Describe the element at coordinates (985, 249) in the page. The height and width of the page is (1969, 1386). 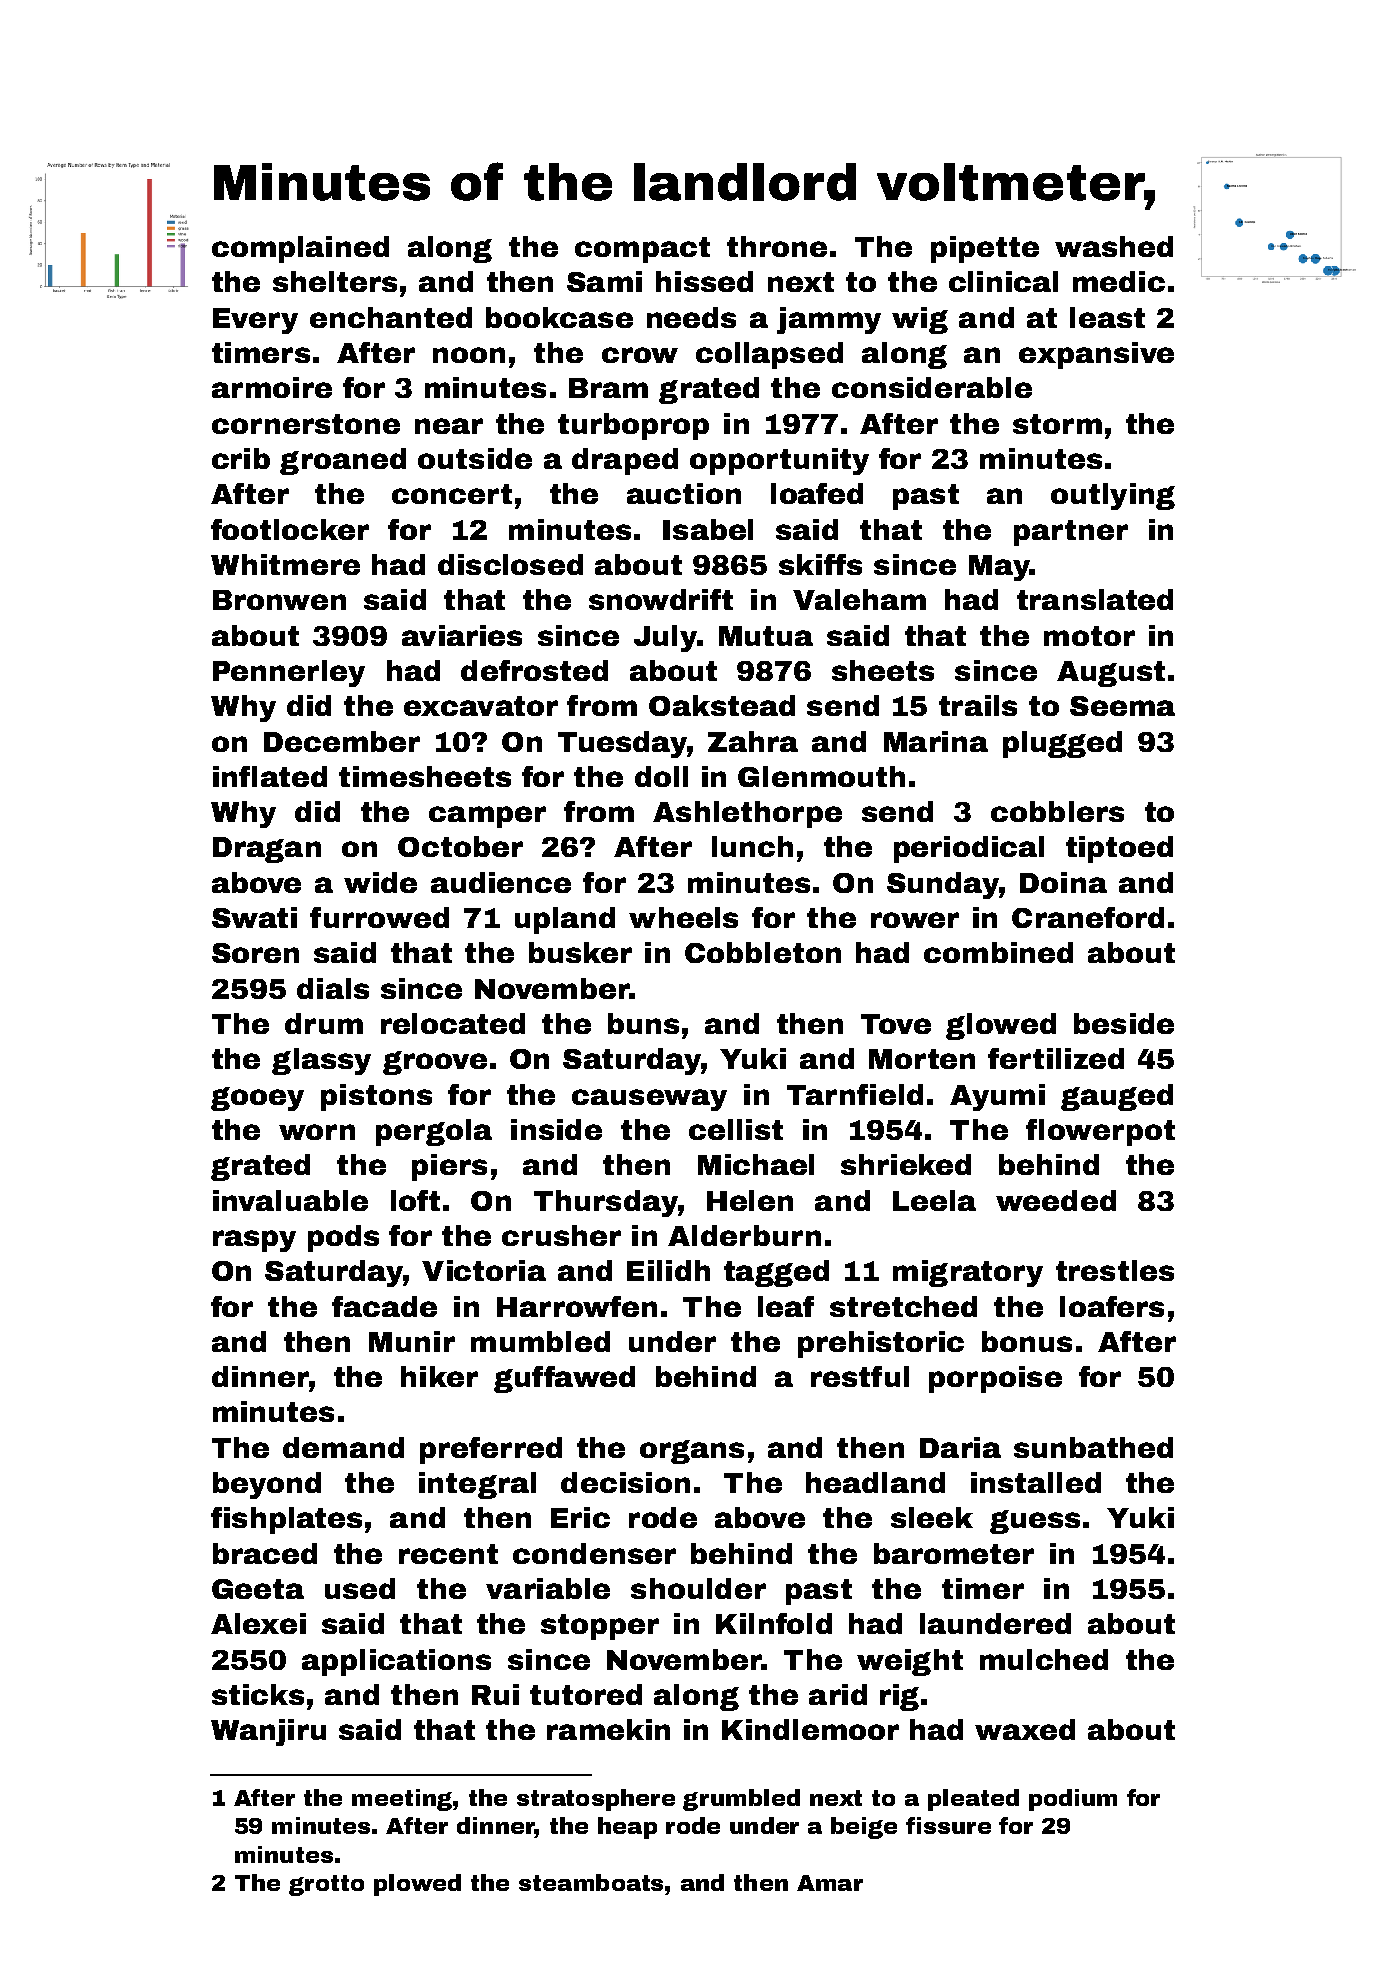
I see `pipette` at that location.
